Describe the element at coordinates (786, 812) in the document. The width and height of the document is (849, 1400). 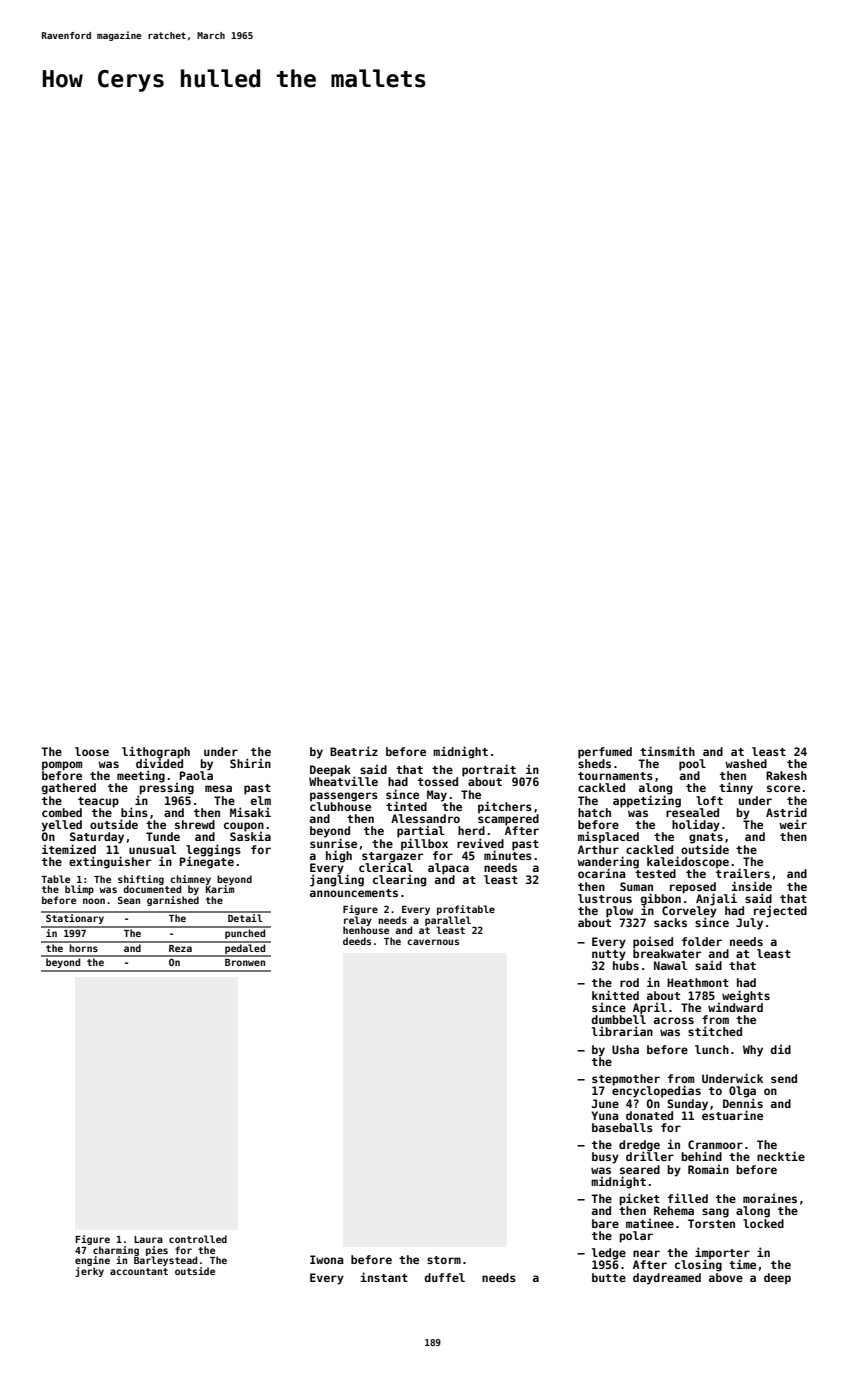
I see `Astrid` at that location.
